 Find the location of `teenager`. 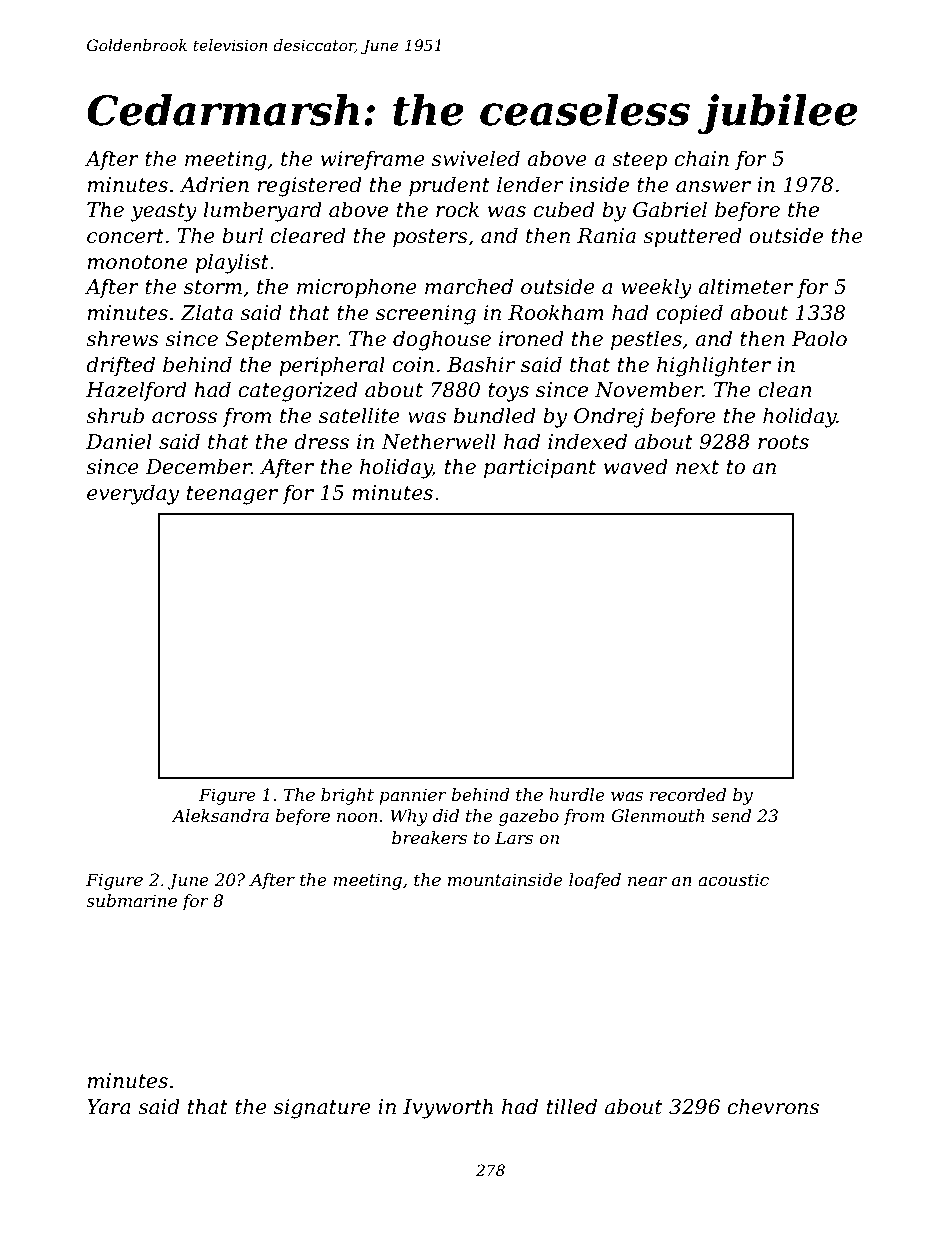

teenager is located at coordinates (232, 495).
